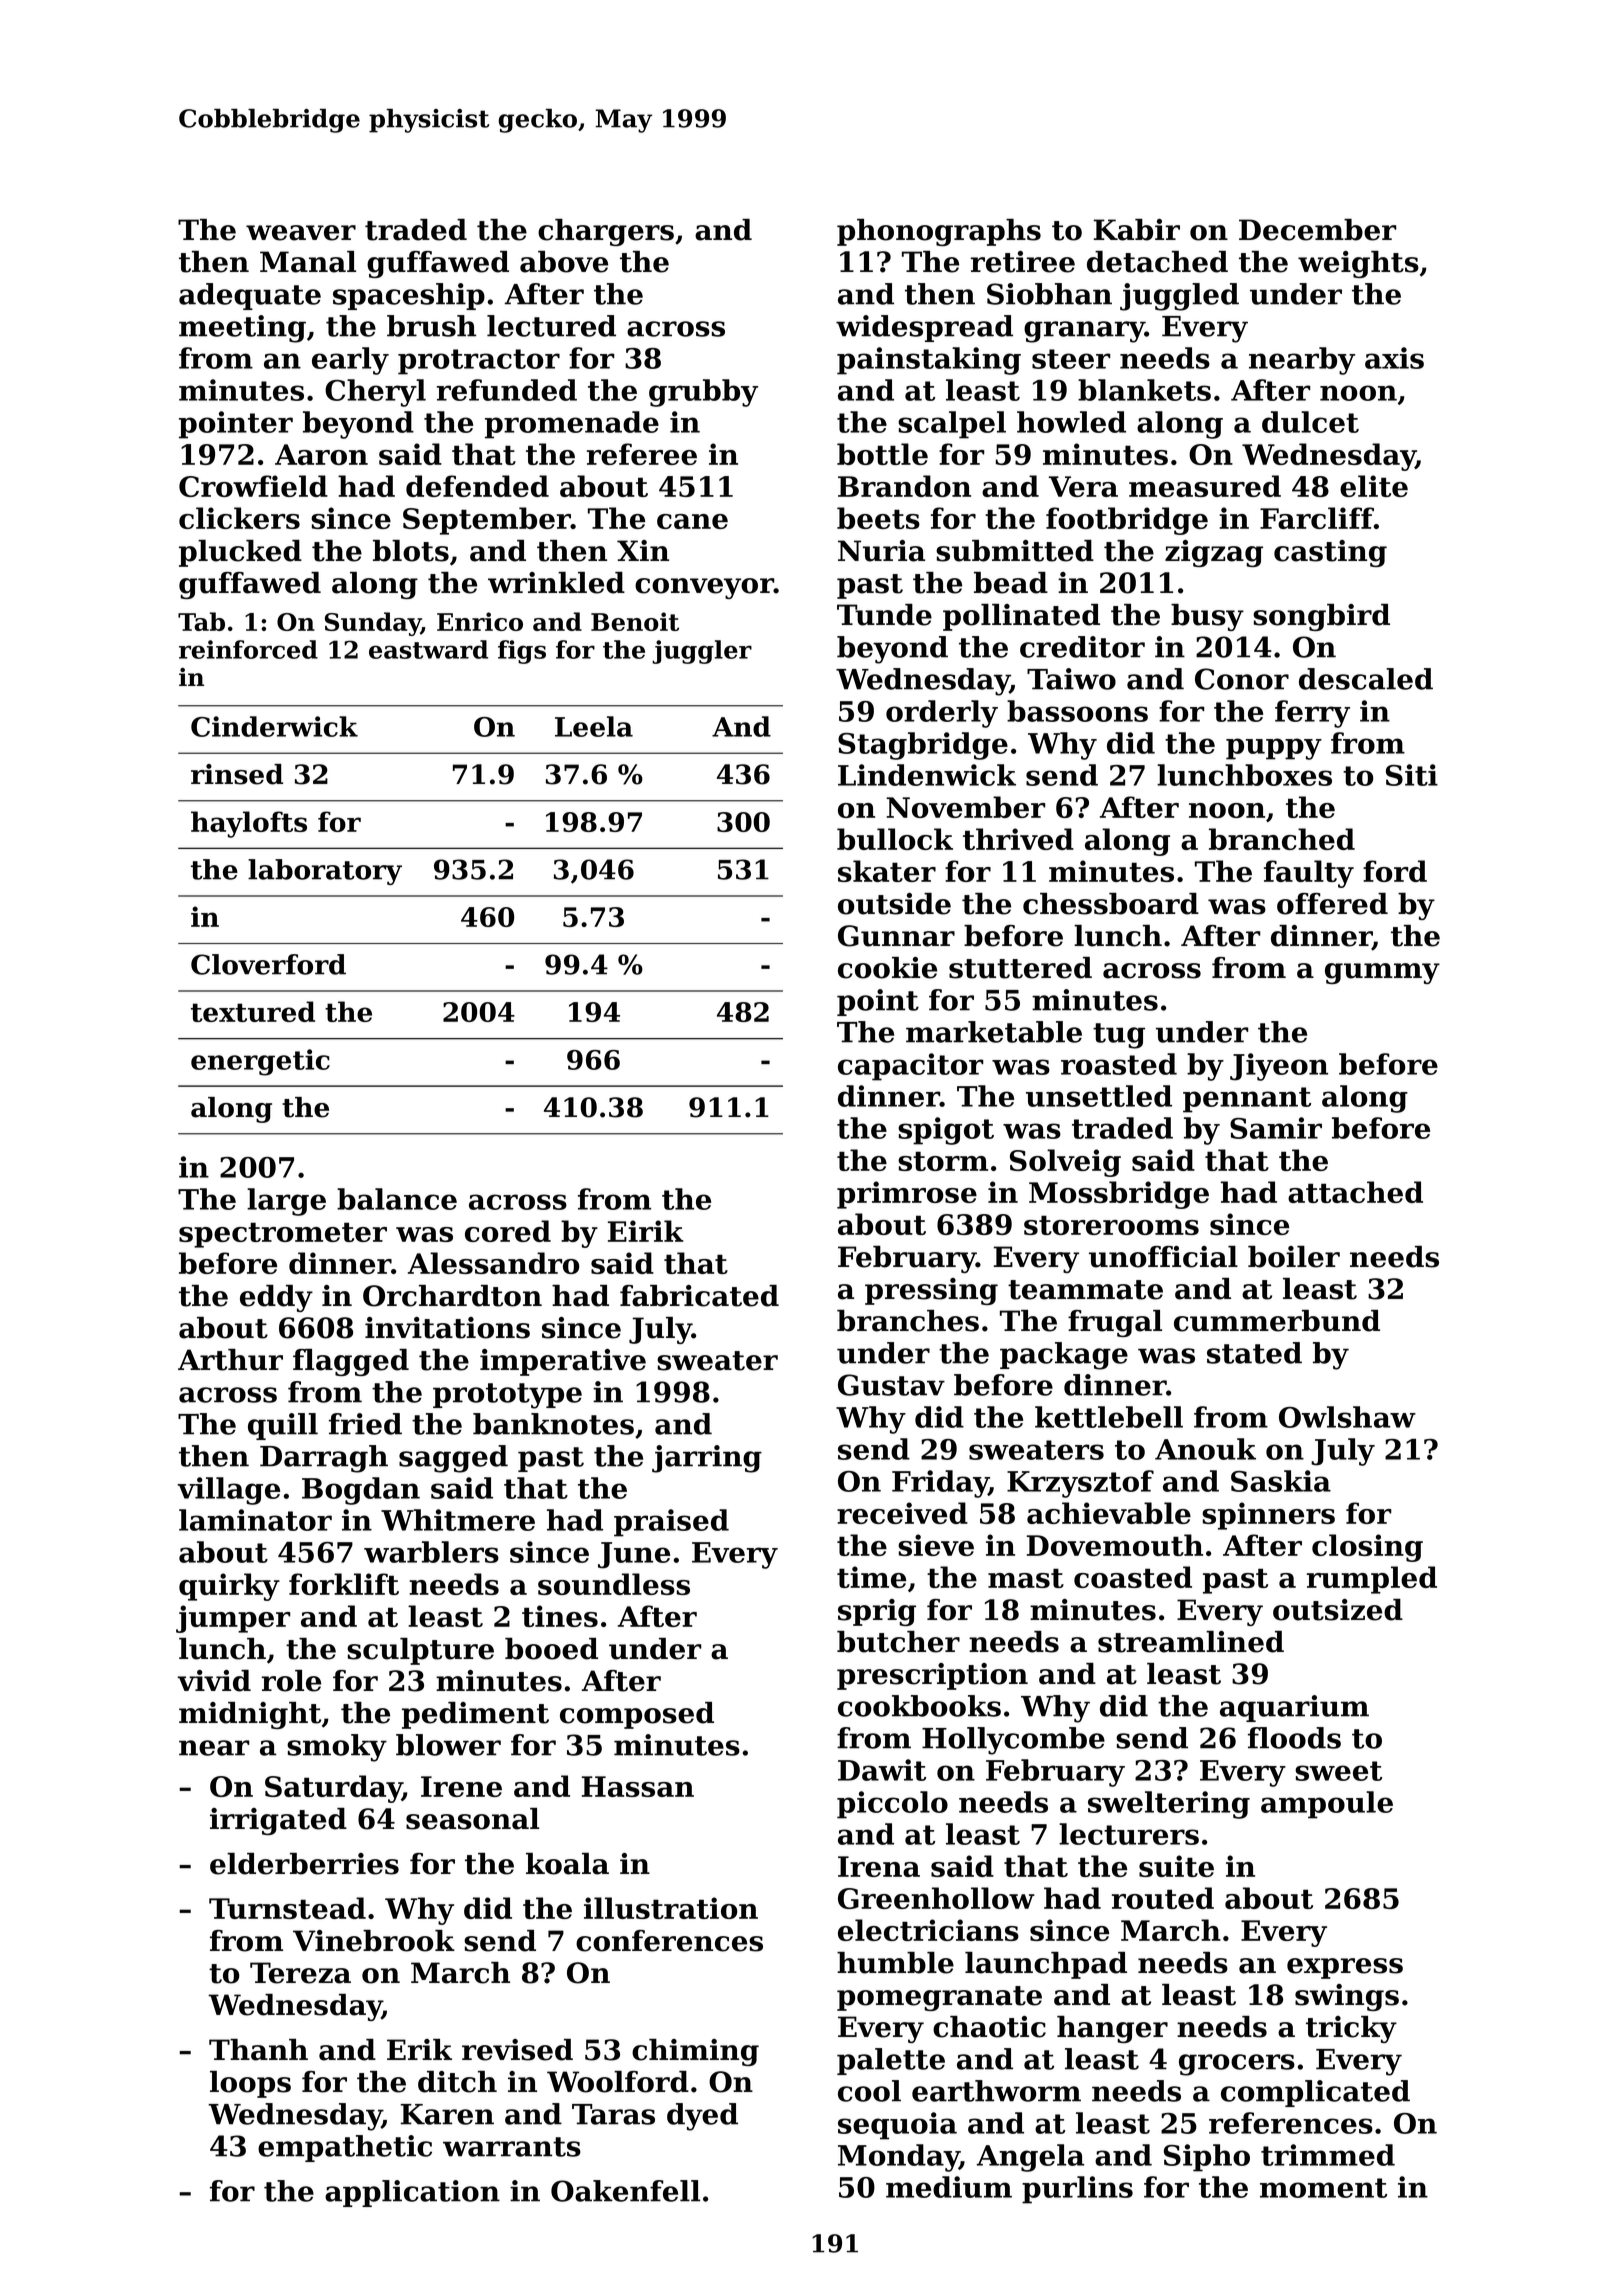 The height and width of the document is (2292, 1620). I want to click on blots, so click(411, 551).
